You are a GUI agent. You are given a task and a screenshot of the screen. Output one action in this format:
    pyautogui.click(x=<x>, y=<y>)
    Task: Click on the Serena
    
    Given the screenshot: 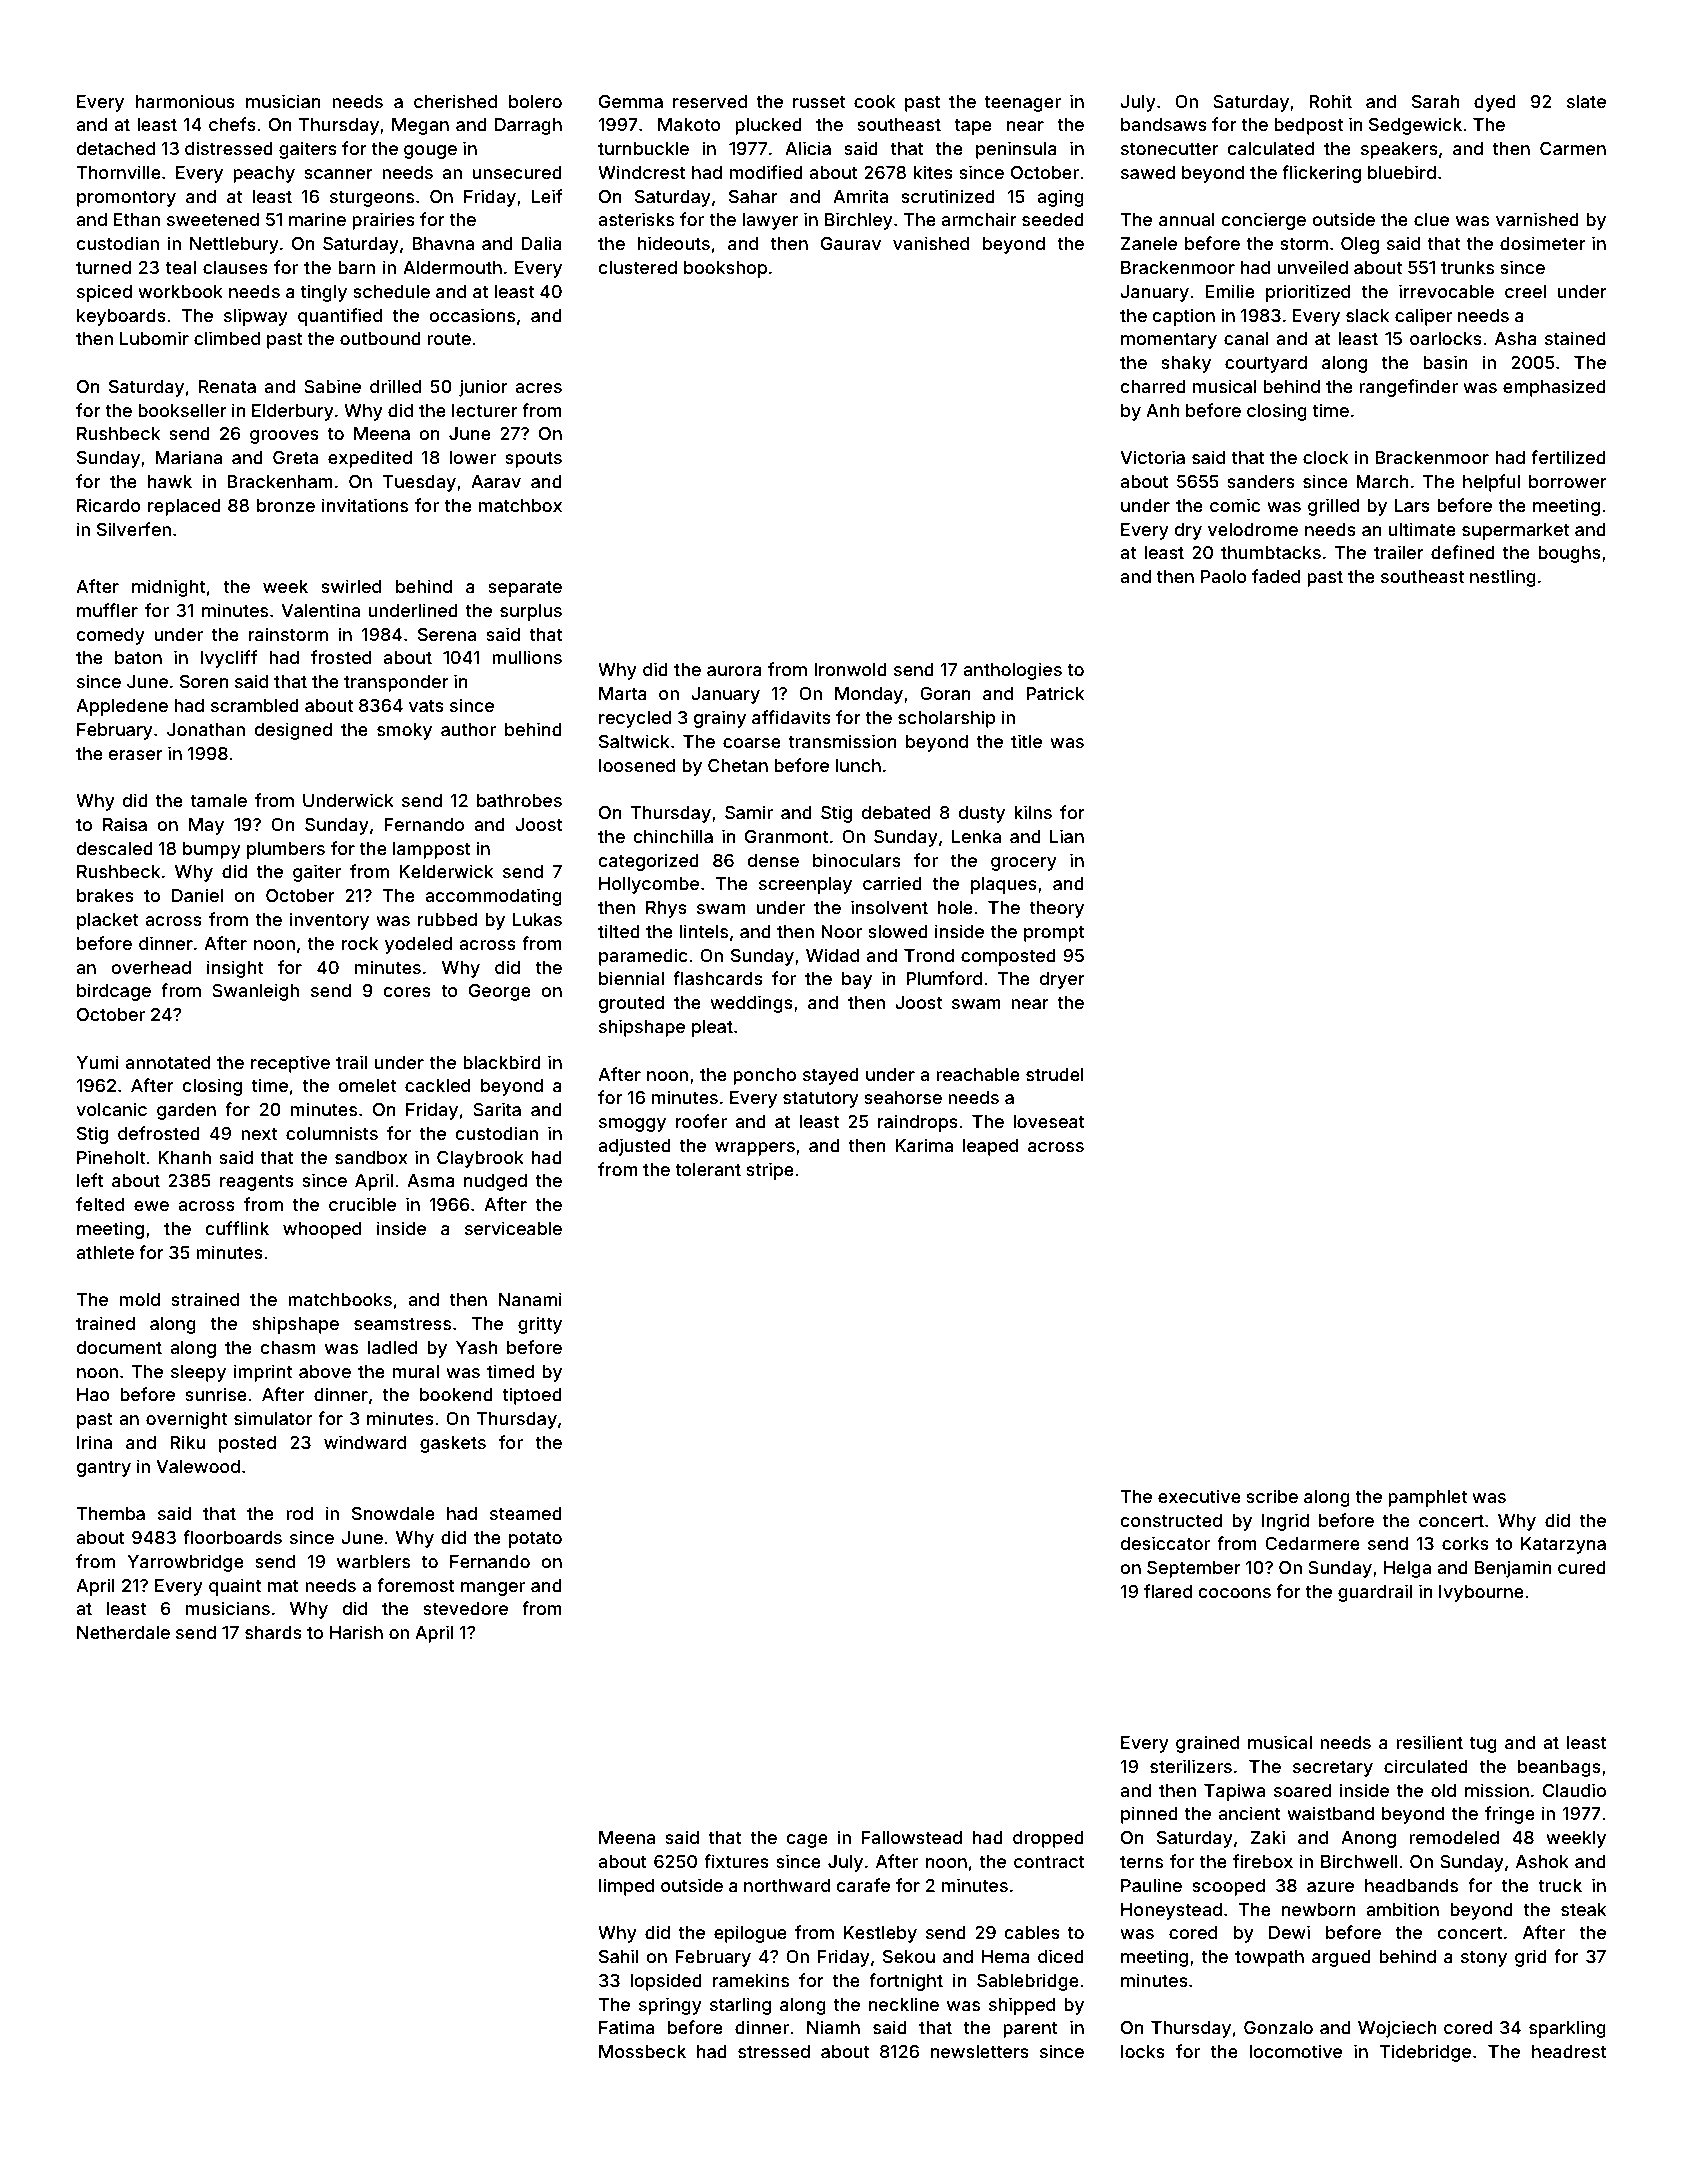 What is the action you would take?
    pyautogui.click(x=447, y=634)
